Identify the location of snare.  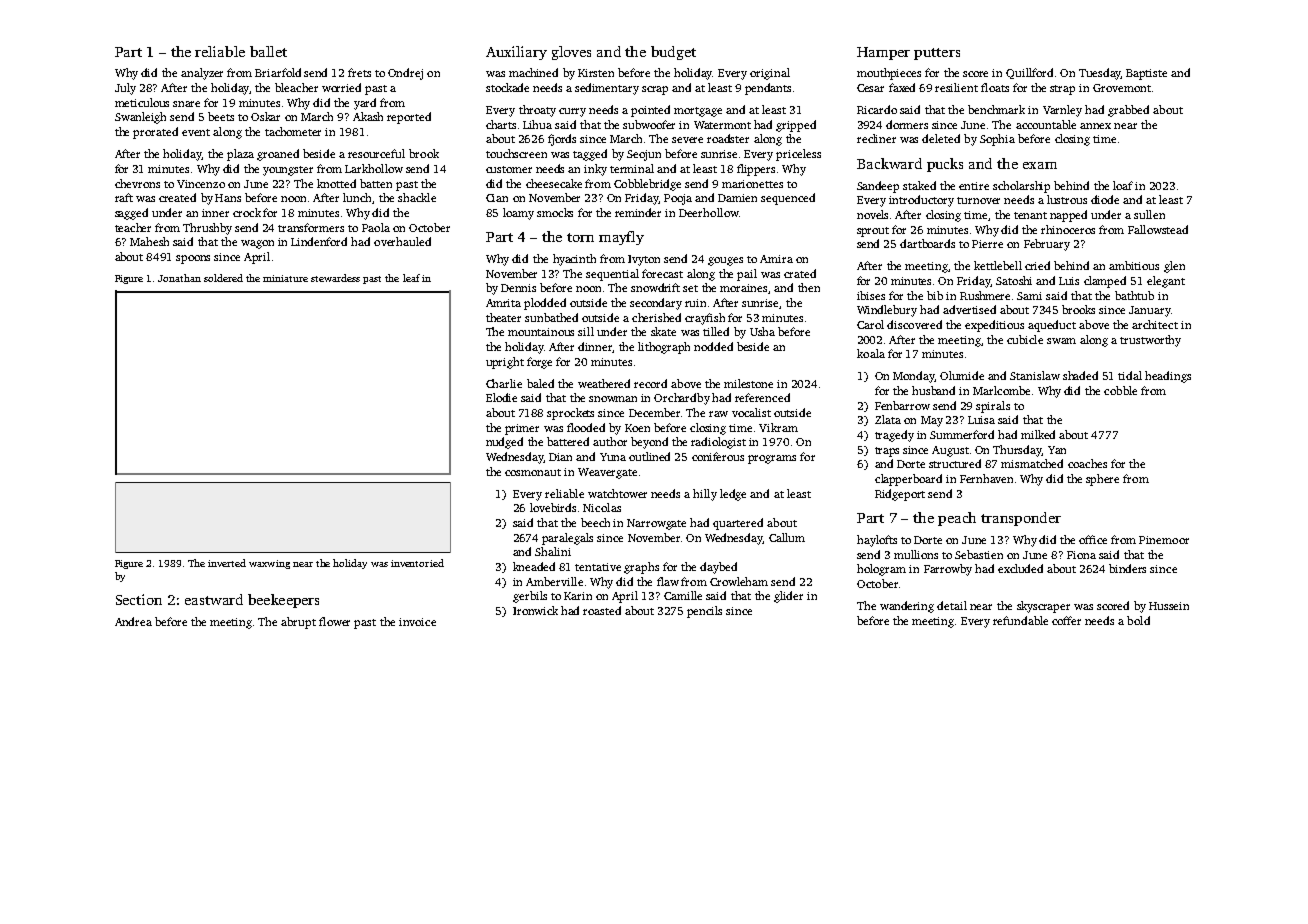
(186, 104).
